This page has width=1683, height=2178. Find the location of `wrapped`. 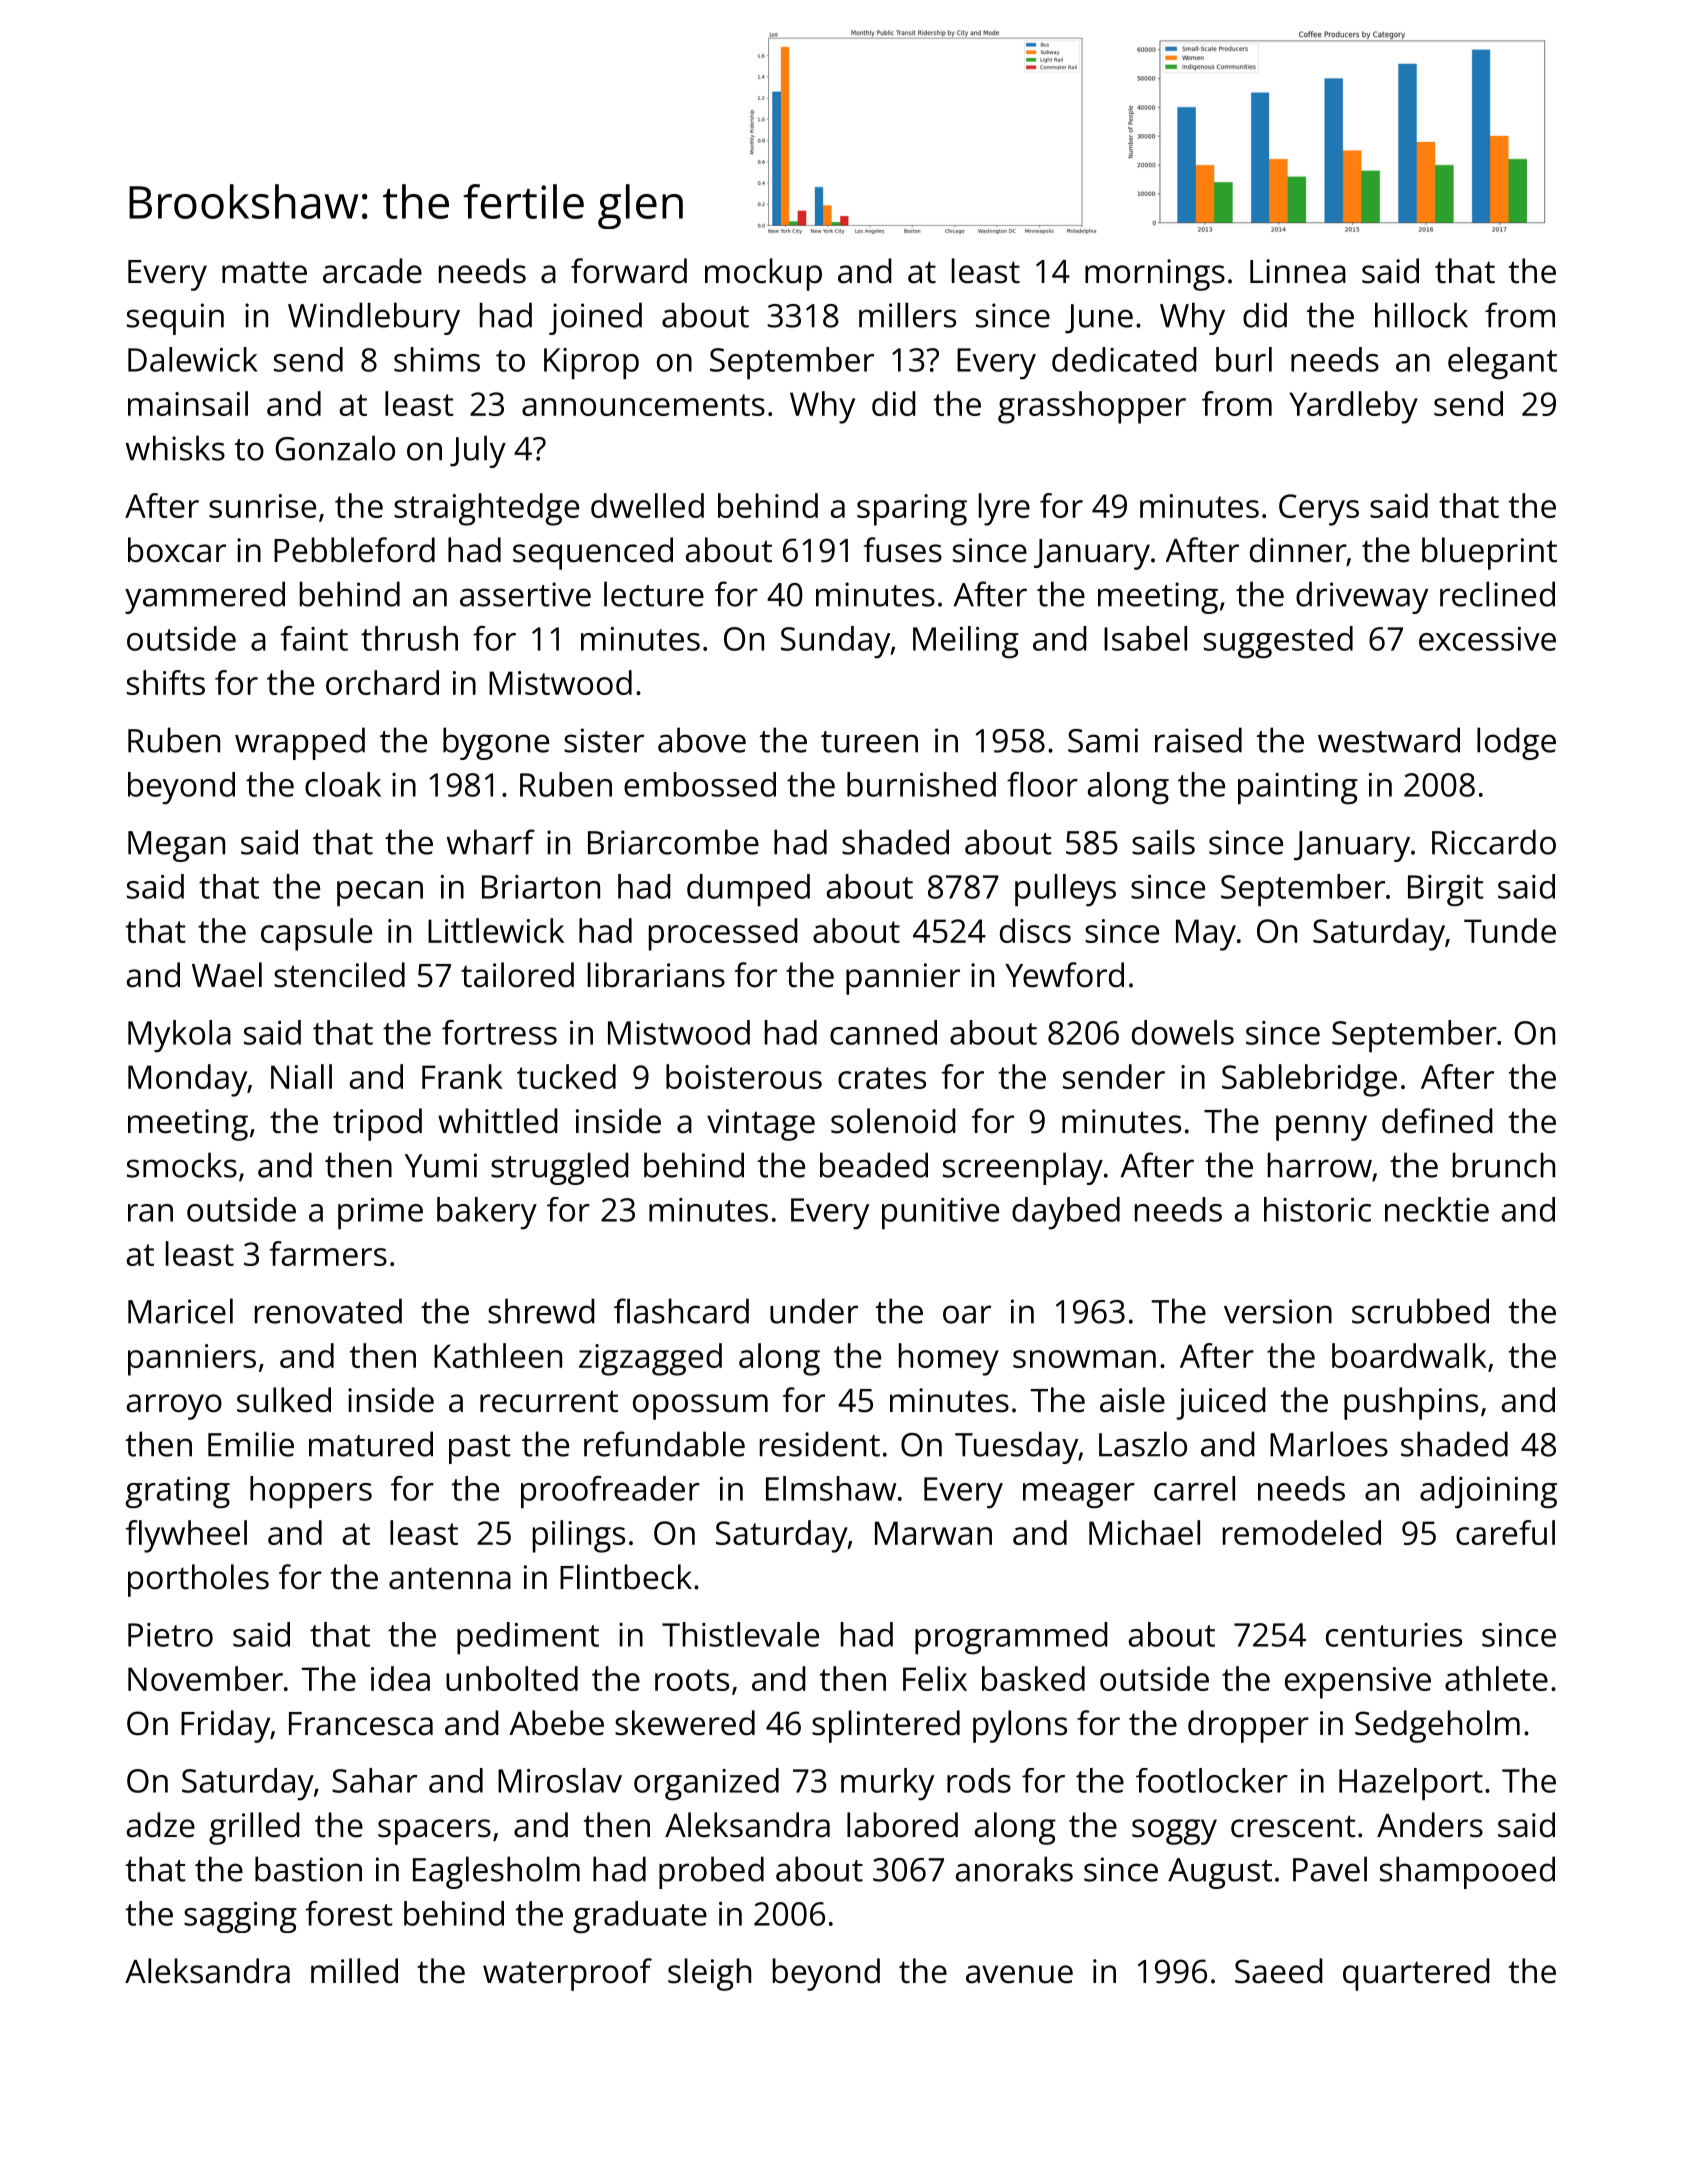

wrapped is located at coordinates (300, 743).
